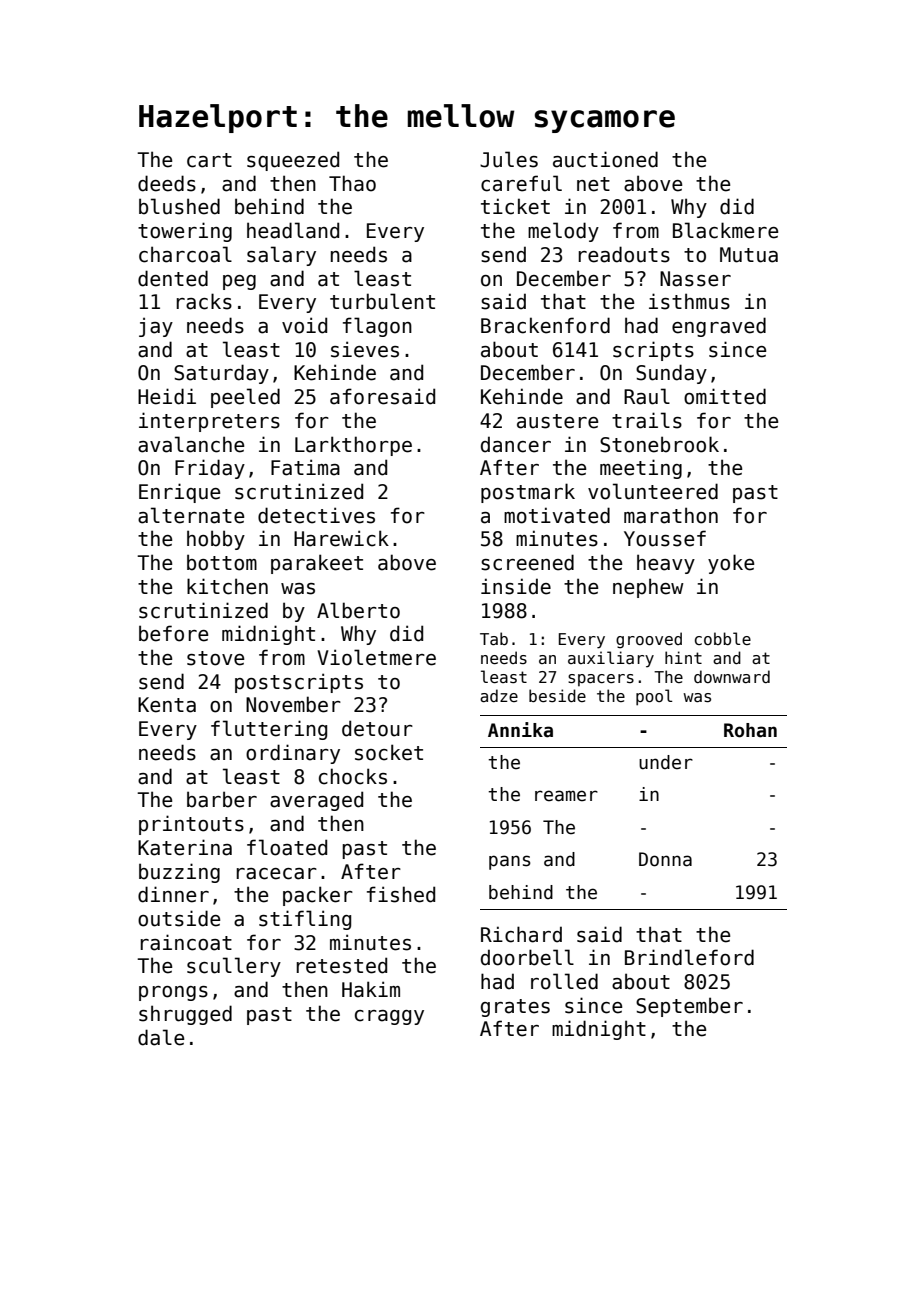 This page has width=924, height=1314. I want to click on fluttering, so click(269, 730).
